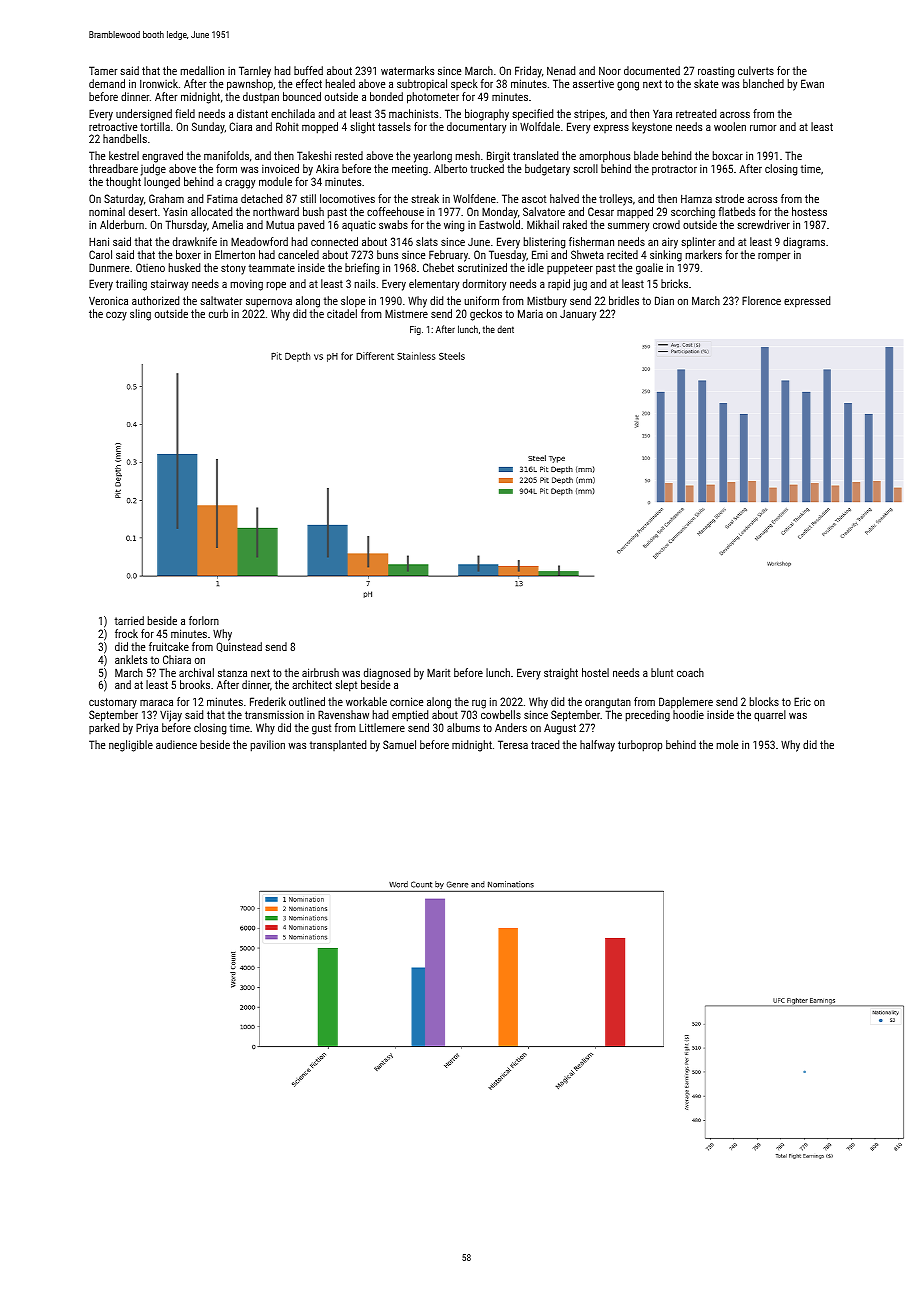 The image size is (924, 1308). I want to click on anklets, so click(131, 659).
